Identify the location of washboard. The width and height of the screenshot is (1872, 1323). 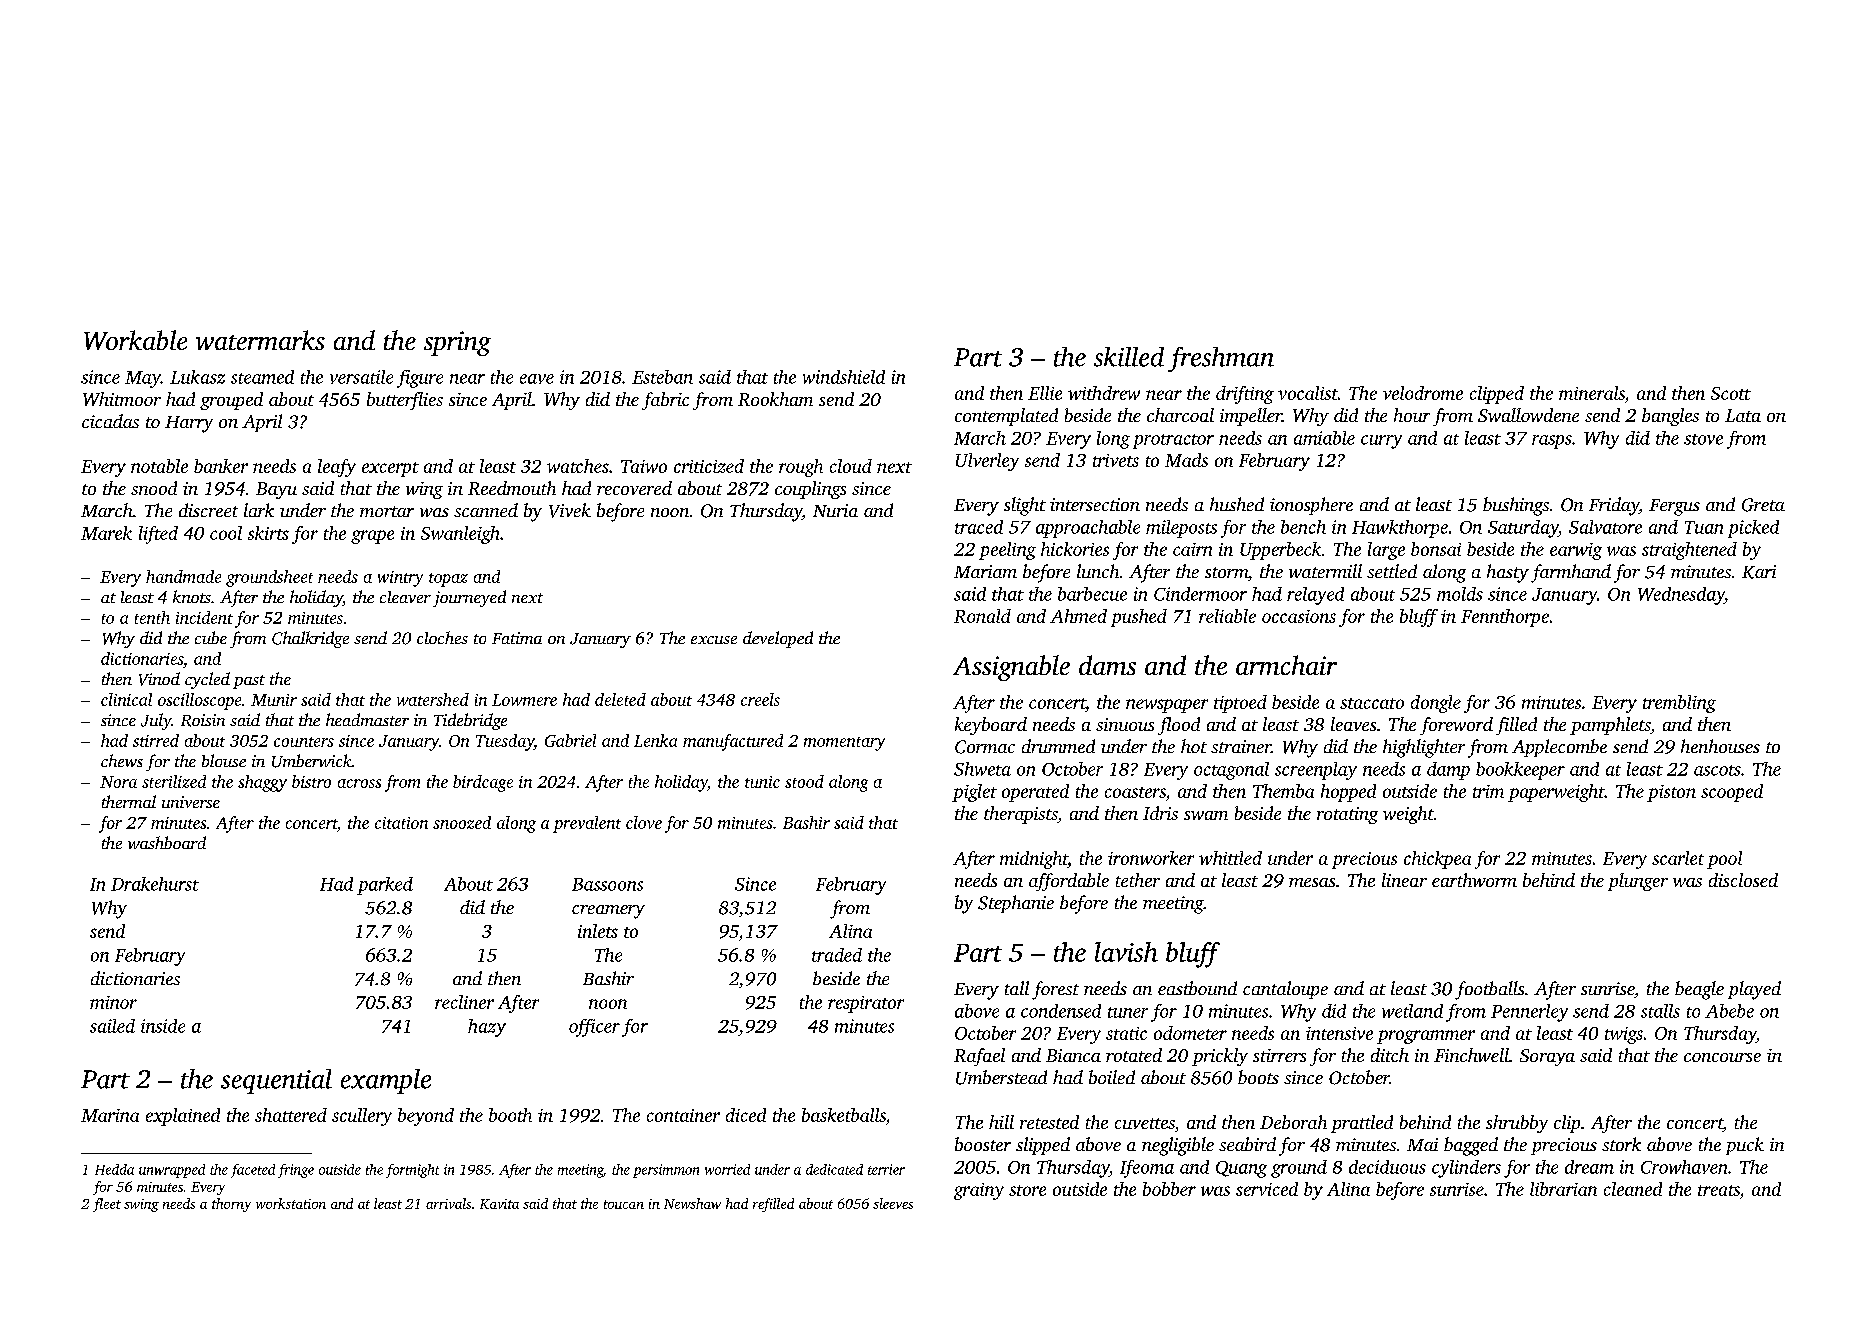
(167, 842).
